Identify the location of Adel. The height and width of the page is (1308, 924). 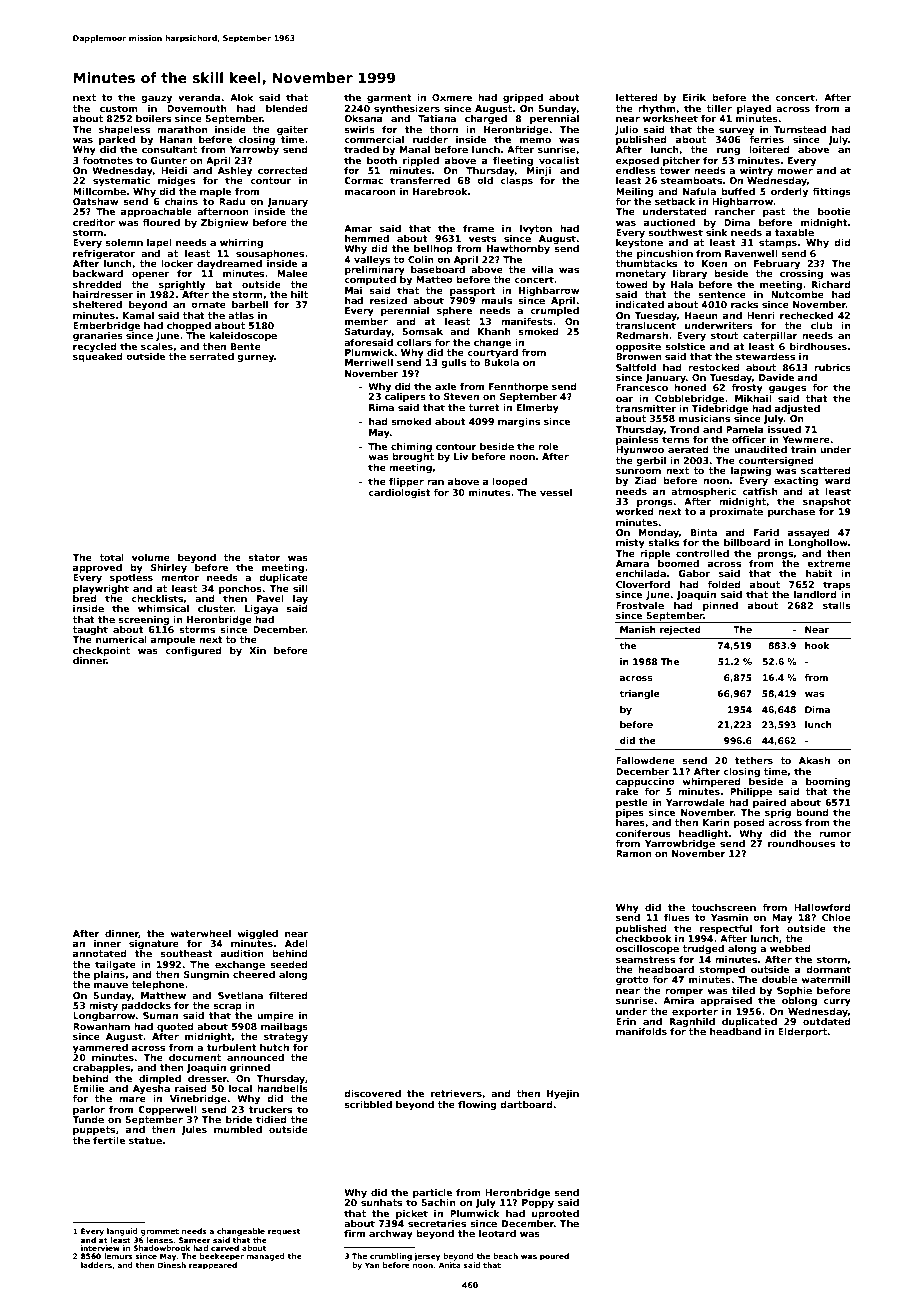
(296, 943).
